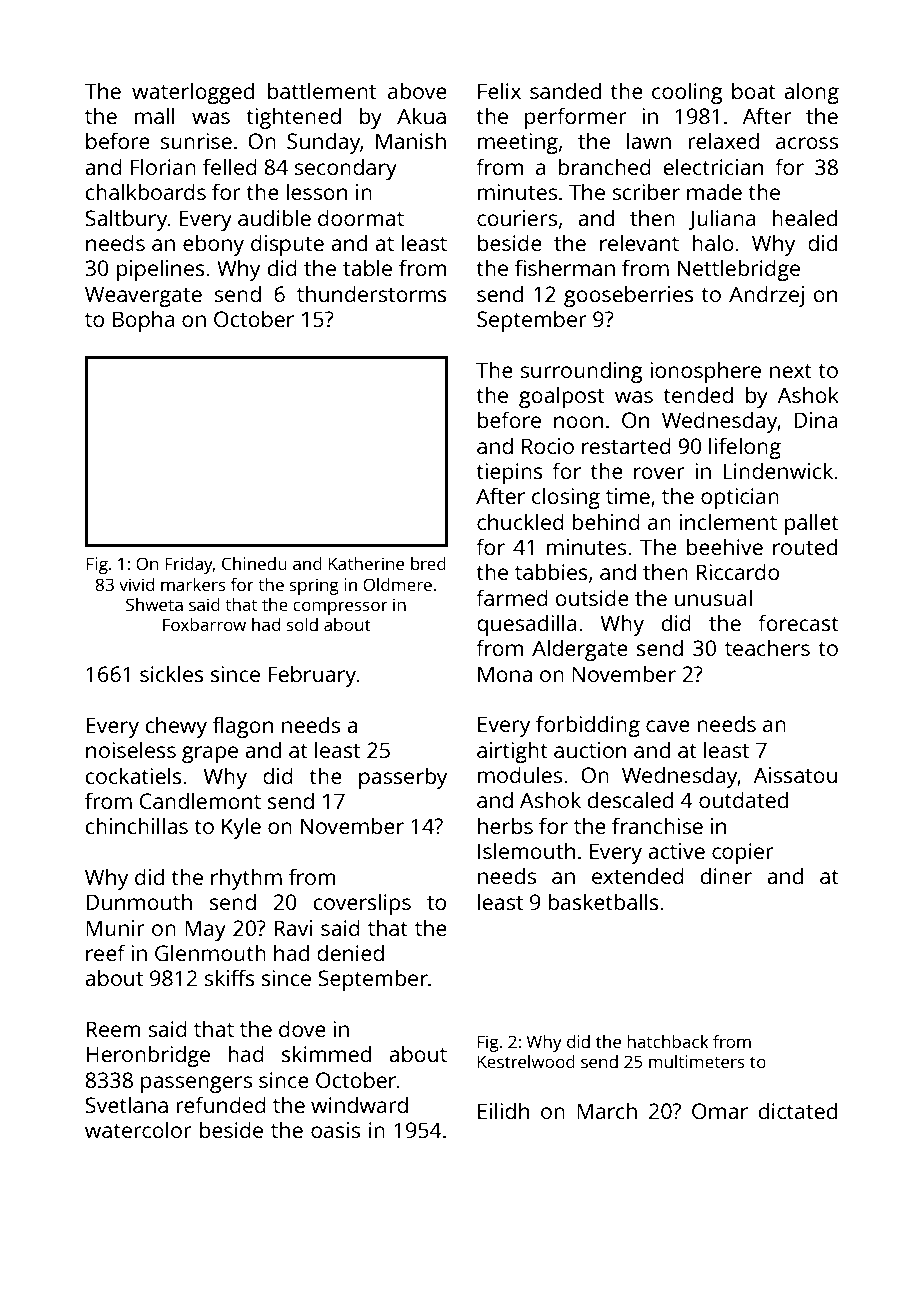  I want to click on Lindenwick, so click(778, 470).
